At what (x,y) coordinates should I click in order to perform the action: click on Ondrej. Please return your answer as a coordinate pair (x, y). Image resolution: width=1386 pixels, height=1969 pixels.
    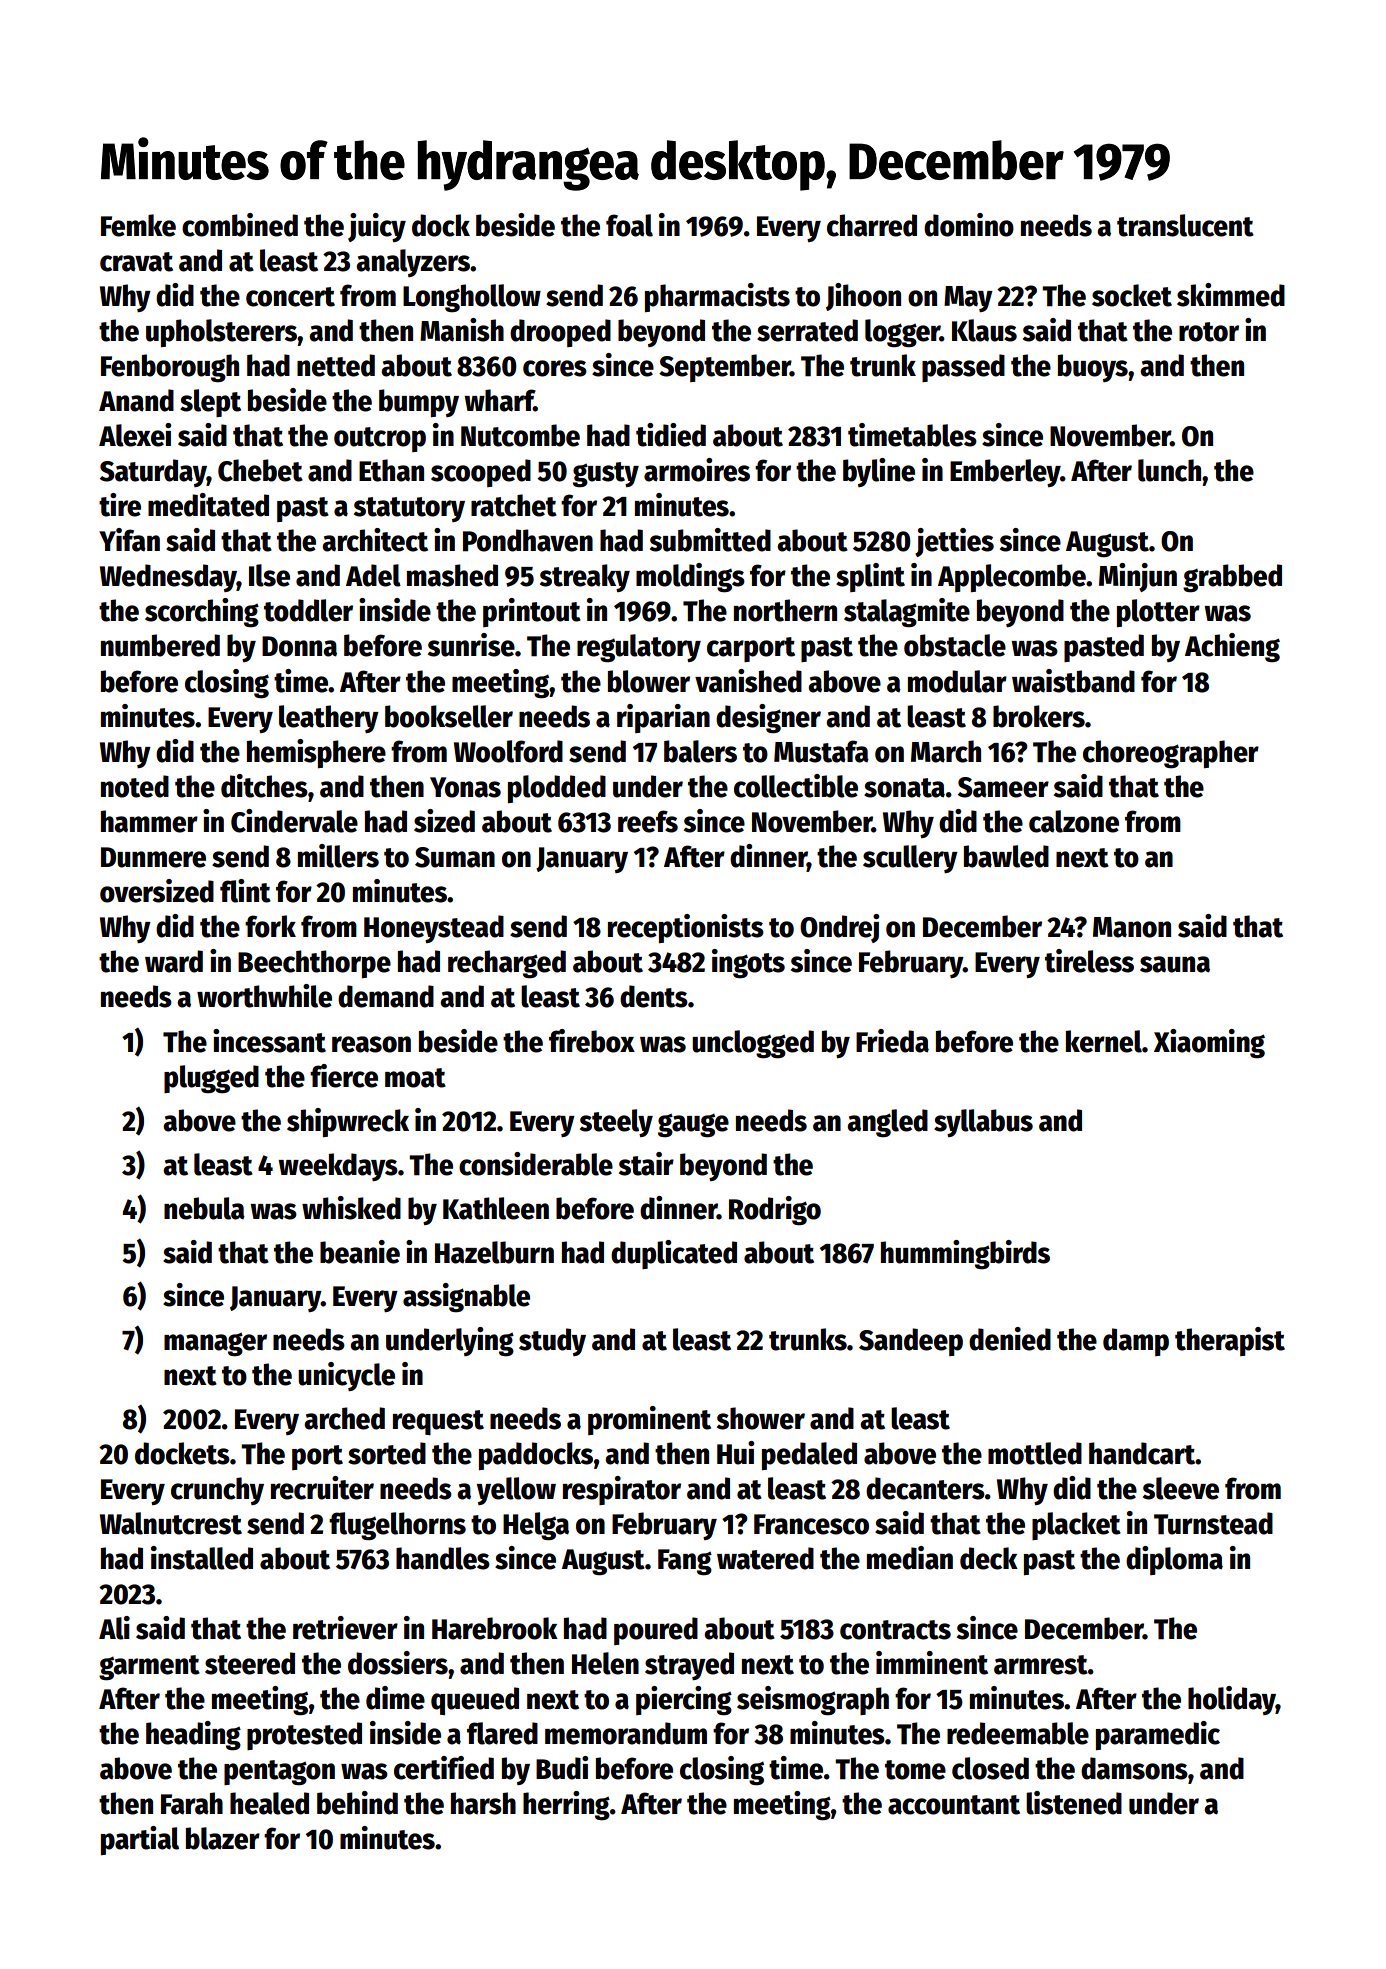
    Looking at the image, I should click on (839, 928).
